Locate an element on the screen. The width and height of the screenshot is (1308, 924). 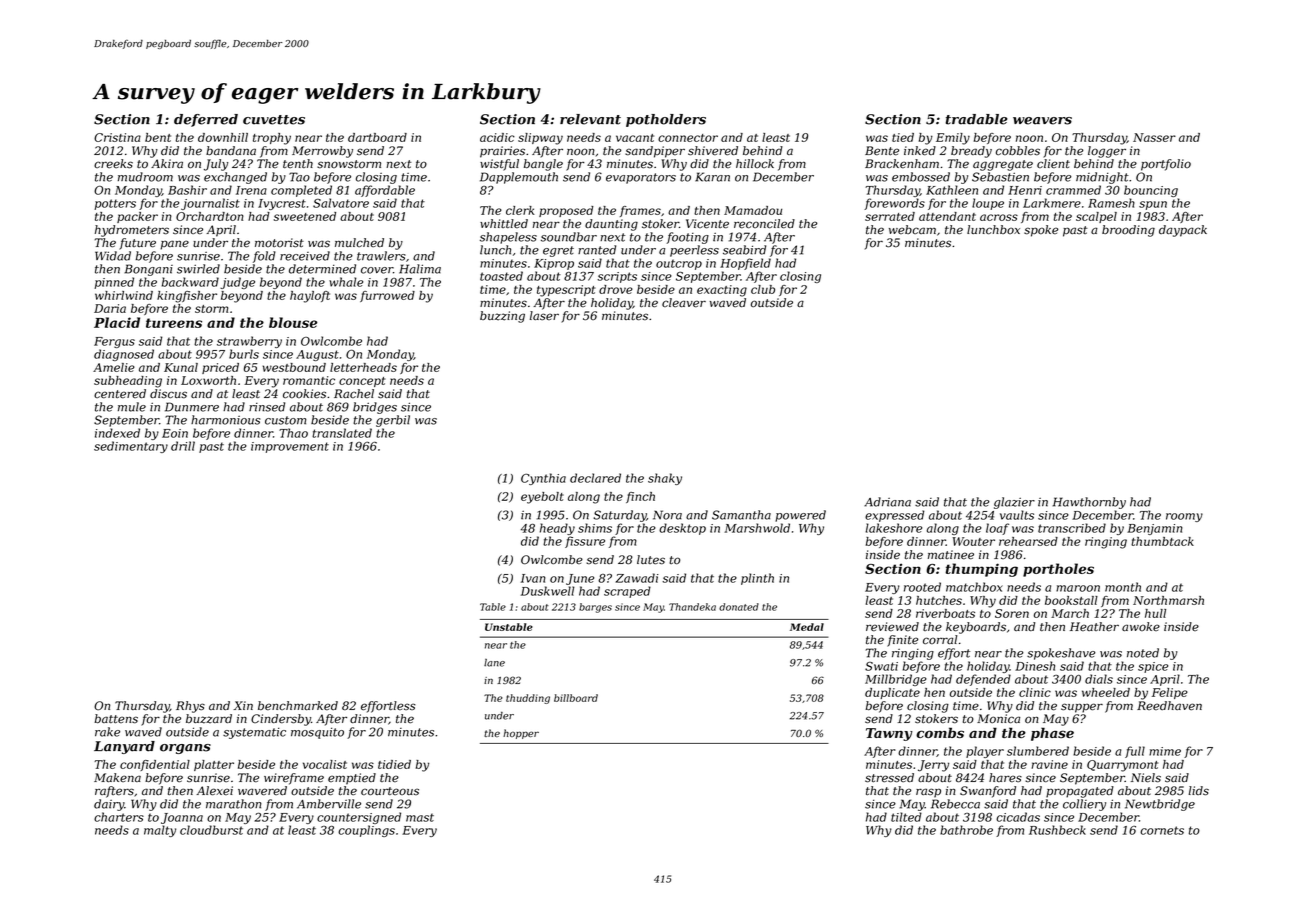
Cristina is located at coordinates (117, 137).
